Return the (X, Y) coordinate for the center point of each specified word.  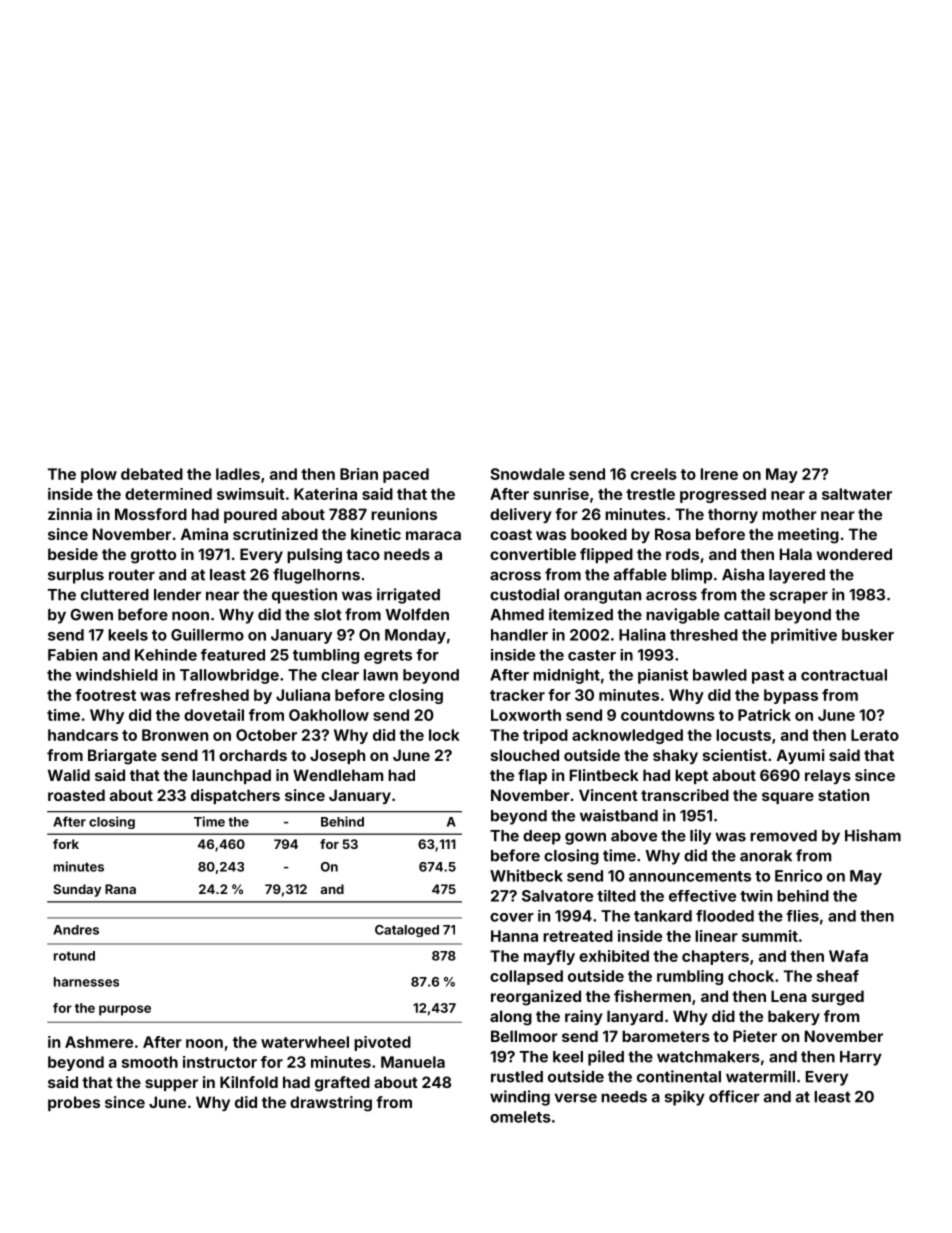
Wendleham (338, 775)
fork (66, 844)
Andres (76, 930)
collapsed (526, 977)
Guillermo (207, 634)
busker (868, 635)
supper (171, 1085)
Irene (719, 474)
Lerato (875, 735)
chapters (715, 957)
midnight (566, 676)
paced (406, 475)
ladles (238, 474)
